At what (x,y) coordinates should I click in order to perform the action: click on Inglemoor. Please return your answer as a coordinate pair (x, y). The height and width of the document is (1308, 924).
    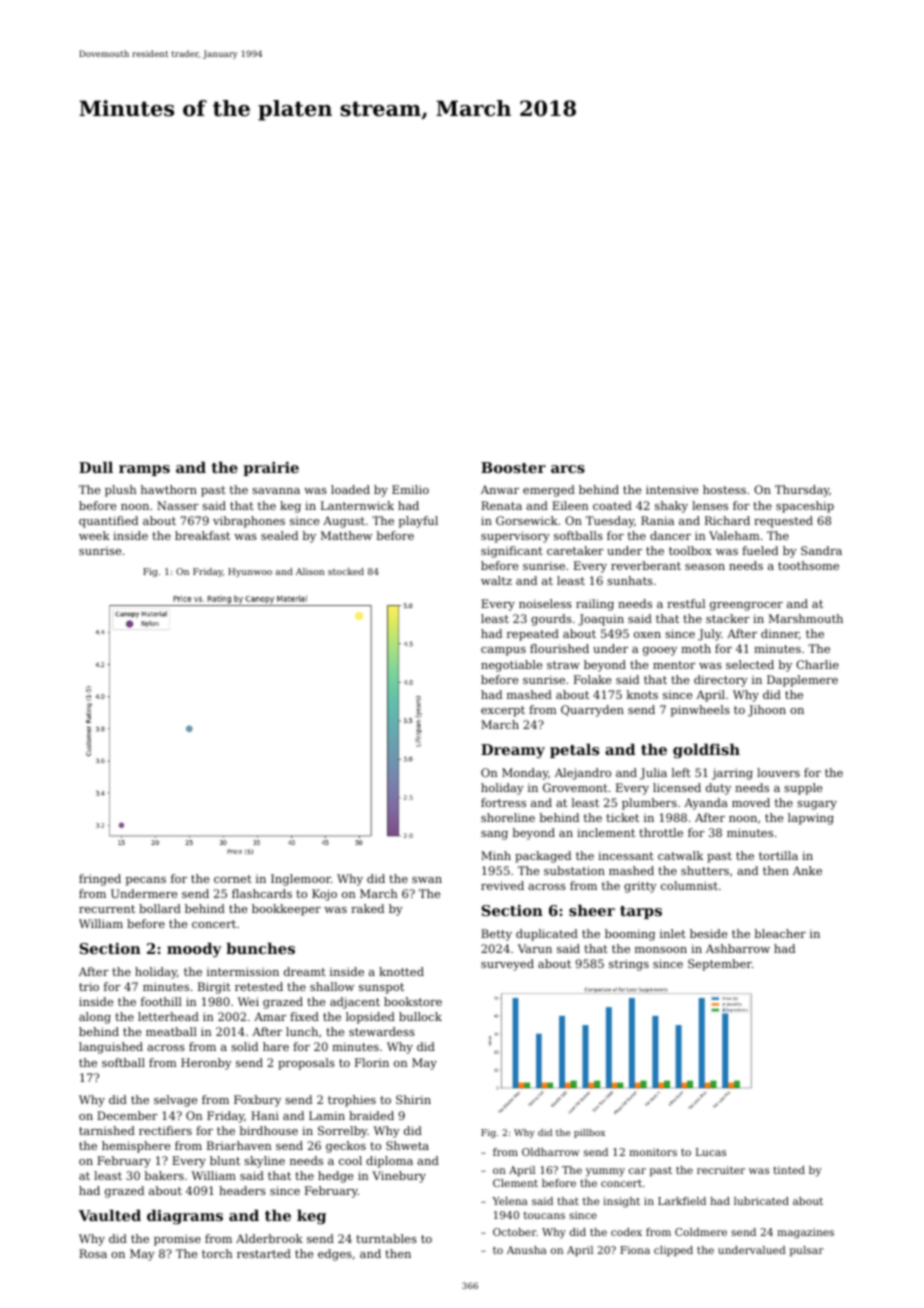
    Looking at the image, I should click on (301, 880).
